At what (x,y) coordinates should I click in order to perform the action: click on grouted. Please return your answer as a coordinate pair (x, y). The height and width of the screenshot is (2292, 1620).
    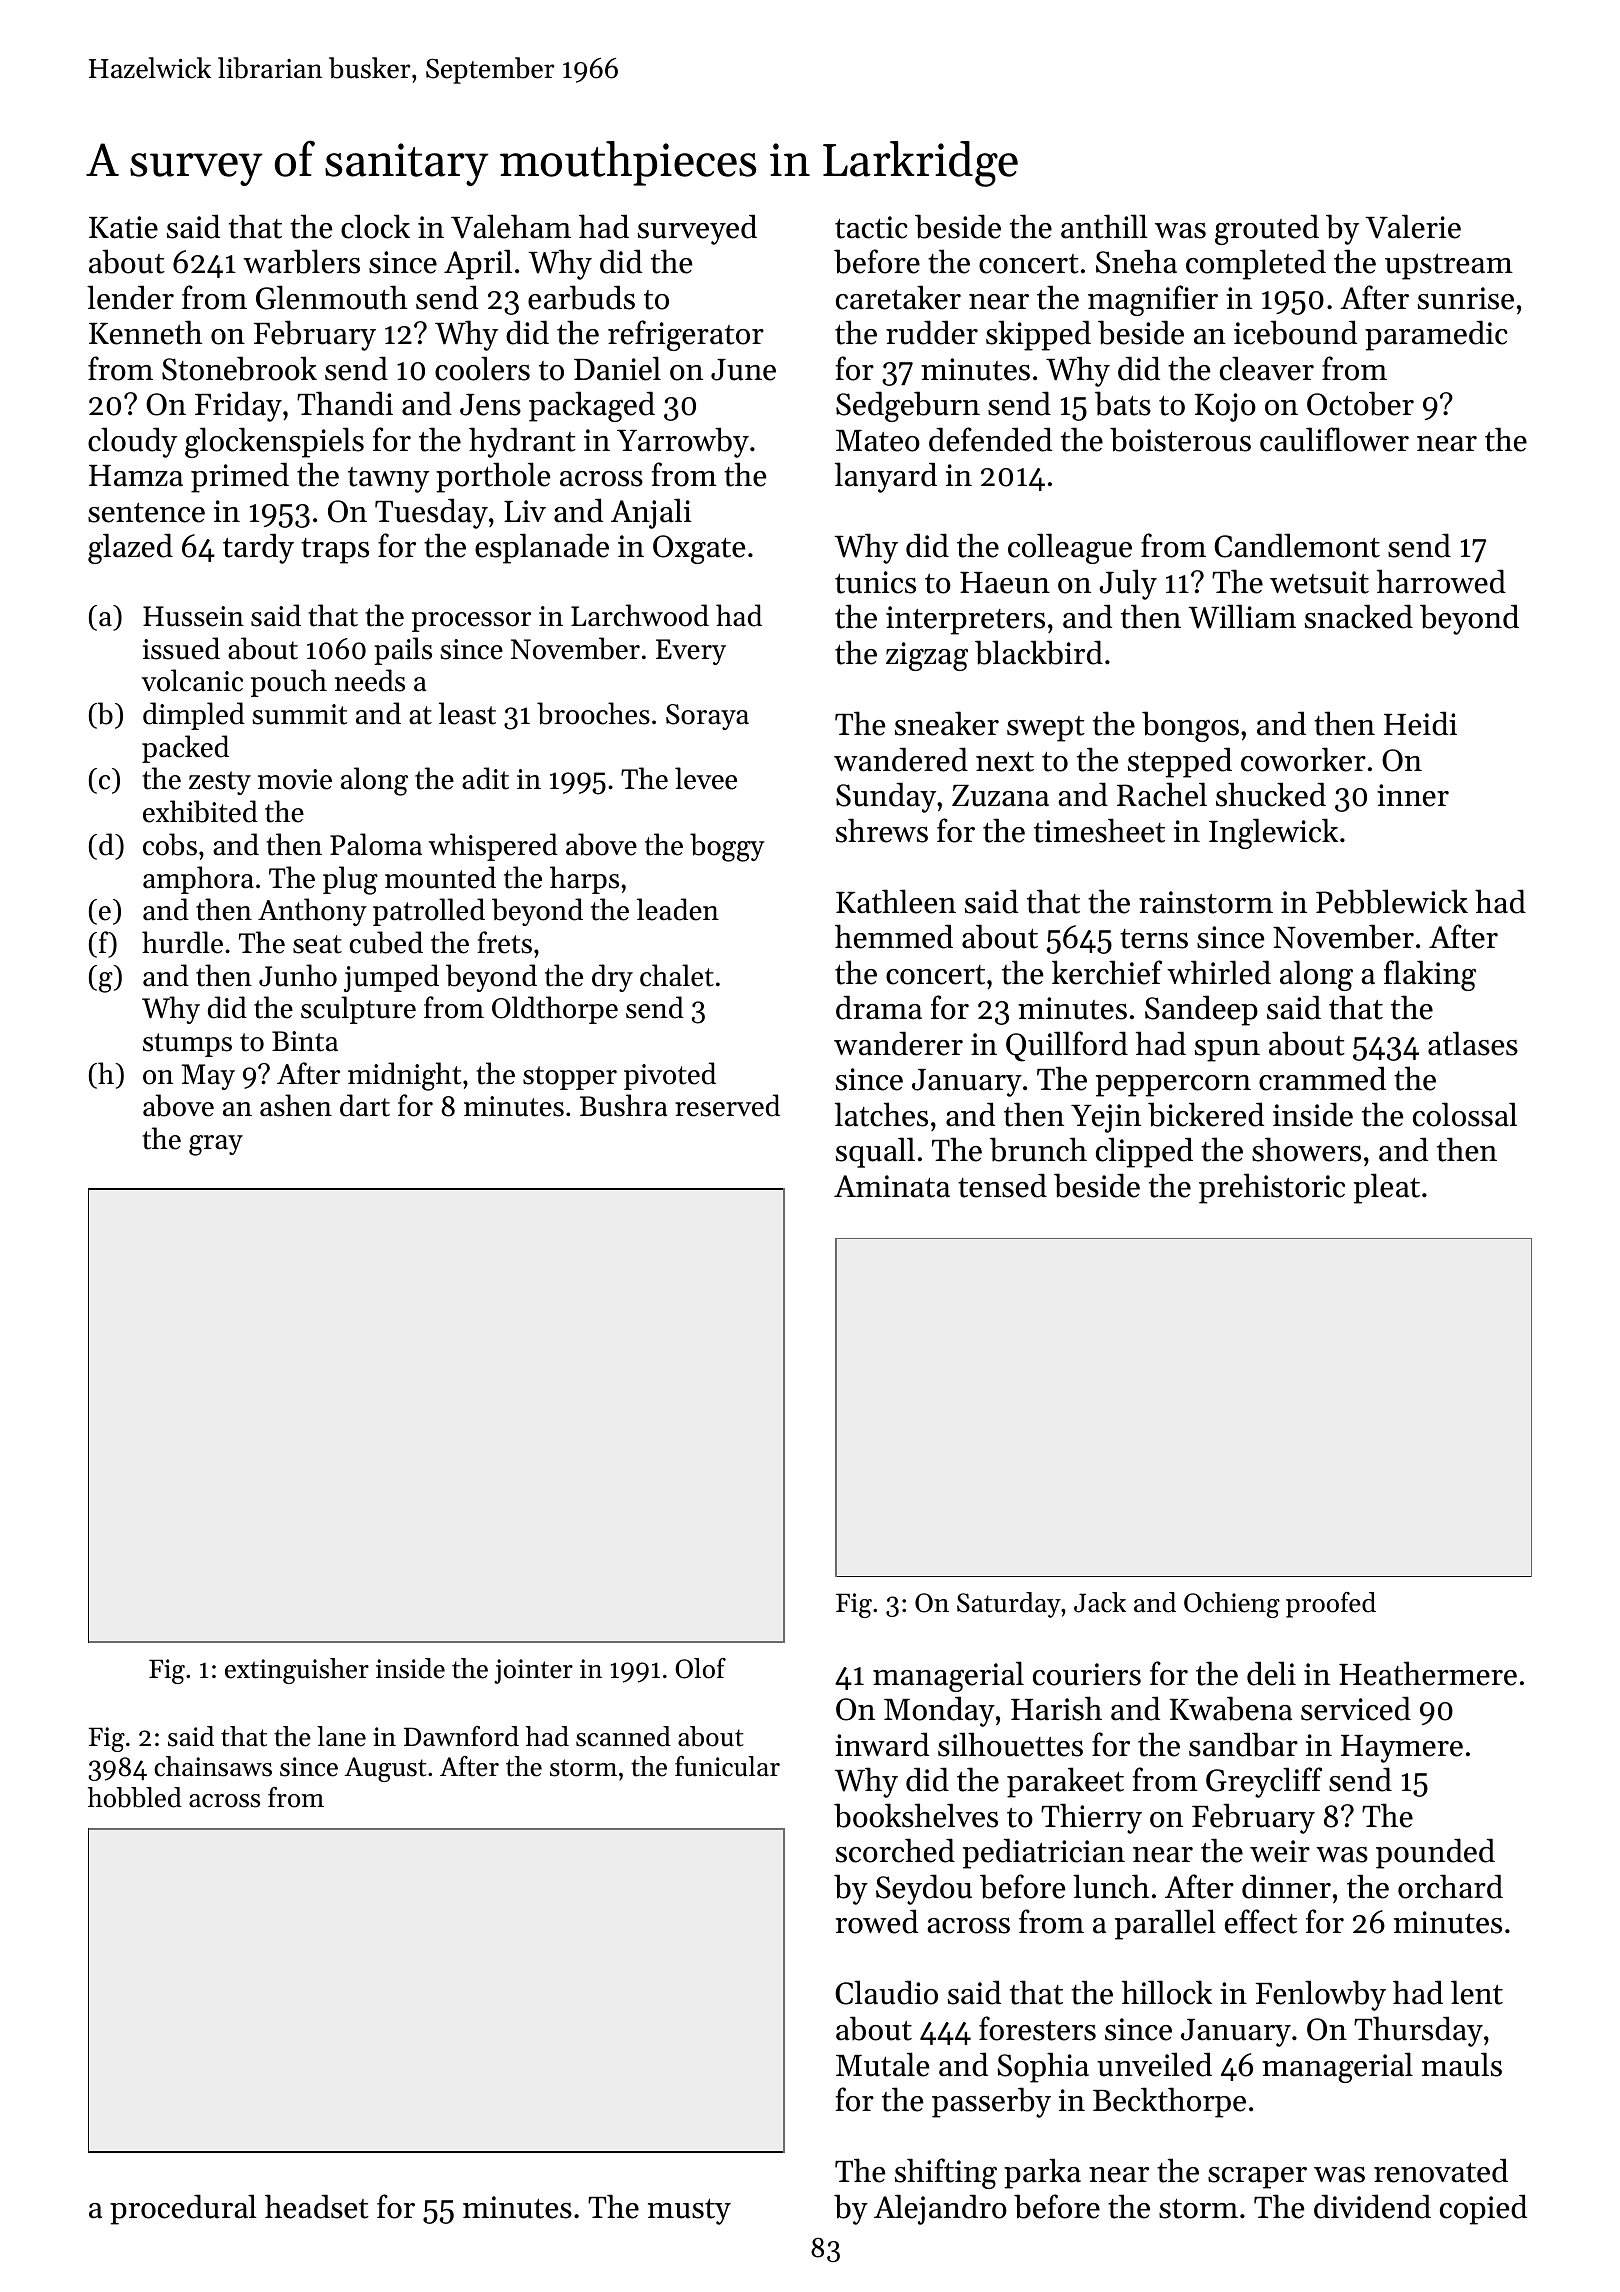
    Looking at the image, I should click on (1267, 229).
